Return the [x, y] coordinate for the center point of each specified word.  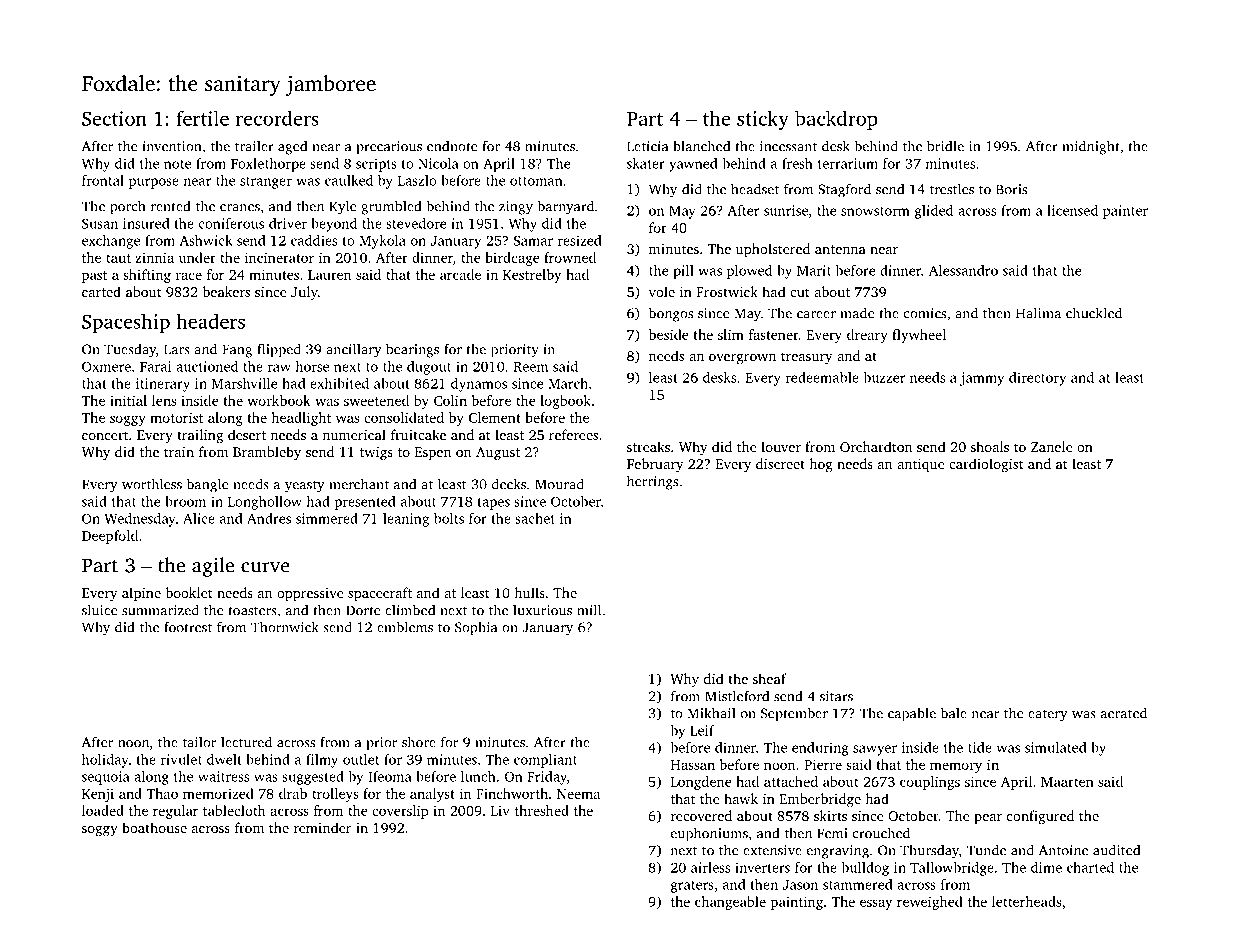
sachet [535, 518]
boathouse [154, 827]
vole [662, 291]
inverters [762, 867]
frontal [103, 180]
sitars [836, 696]
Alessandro [963, 270]
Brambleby [267, 453]
